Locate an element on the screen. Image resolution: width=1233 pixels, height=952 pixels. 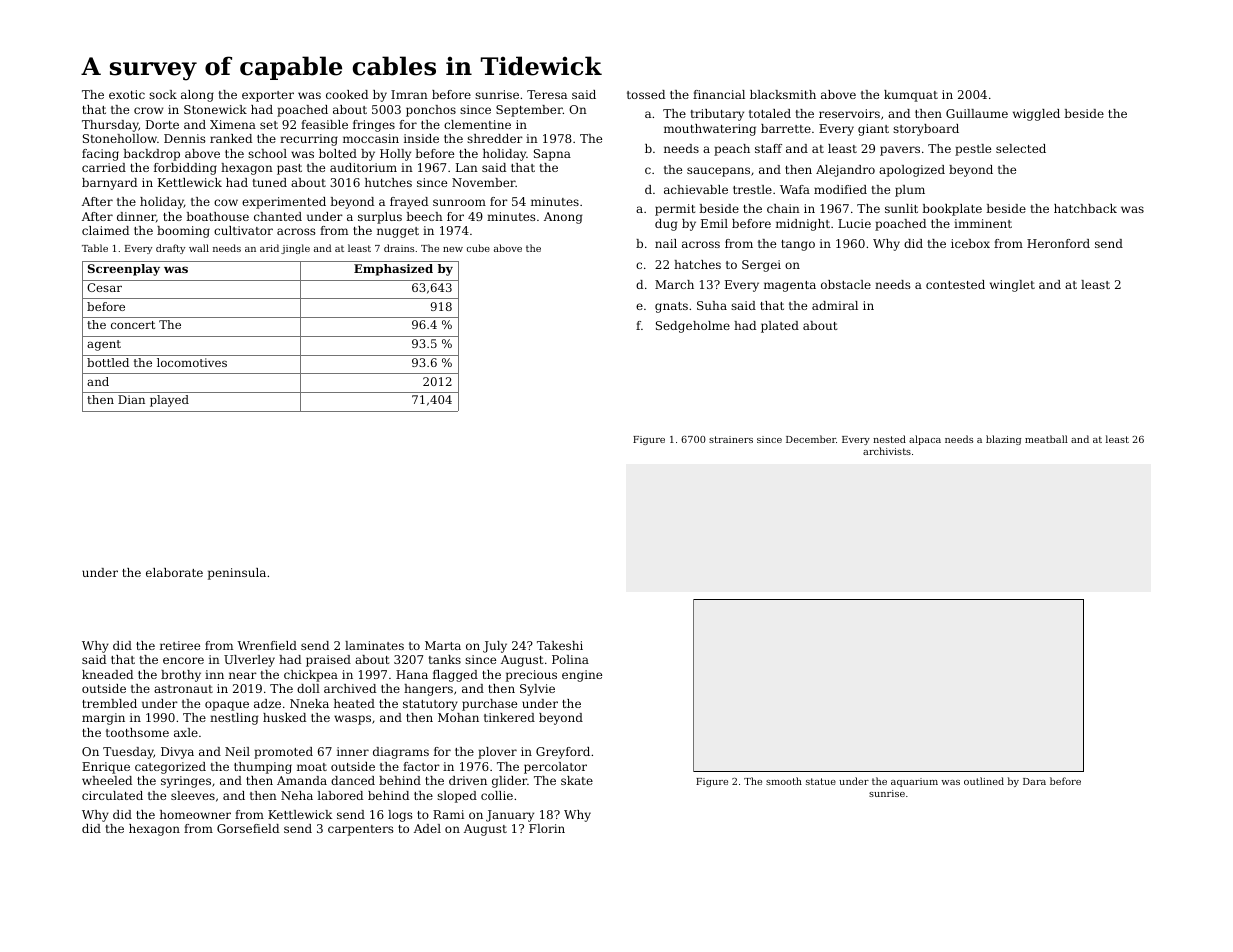
selected is located at coordinates (1021, 148).
